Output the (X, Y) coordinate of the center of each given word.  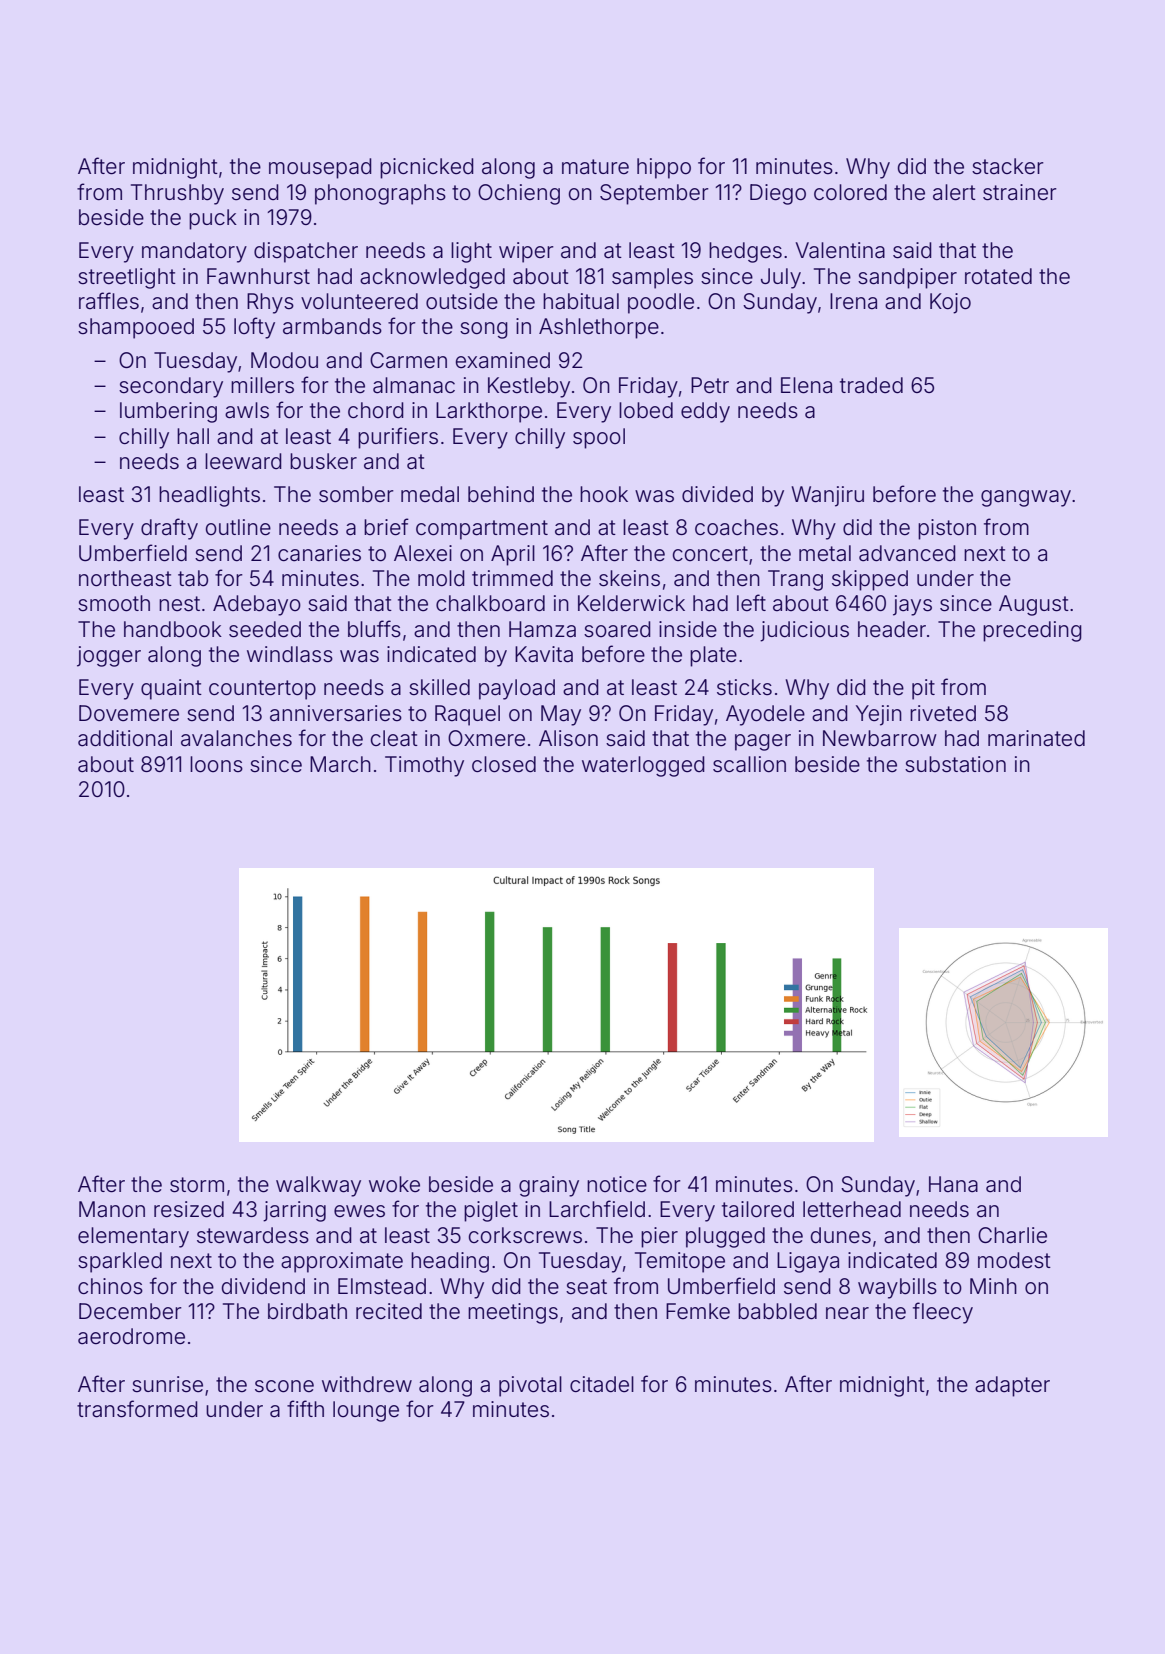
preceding (1032, 631)
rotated (998, 276)
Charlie (1012, 1235)
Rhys (270, 303)
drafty (169, 529)
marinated (1036, 738)
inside (688, 629)
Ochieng (519, 194)
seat (586, 1287)
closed (504, 764)
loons (216, 764)
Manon (112, 1209)
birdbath (307, 1311)
